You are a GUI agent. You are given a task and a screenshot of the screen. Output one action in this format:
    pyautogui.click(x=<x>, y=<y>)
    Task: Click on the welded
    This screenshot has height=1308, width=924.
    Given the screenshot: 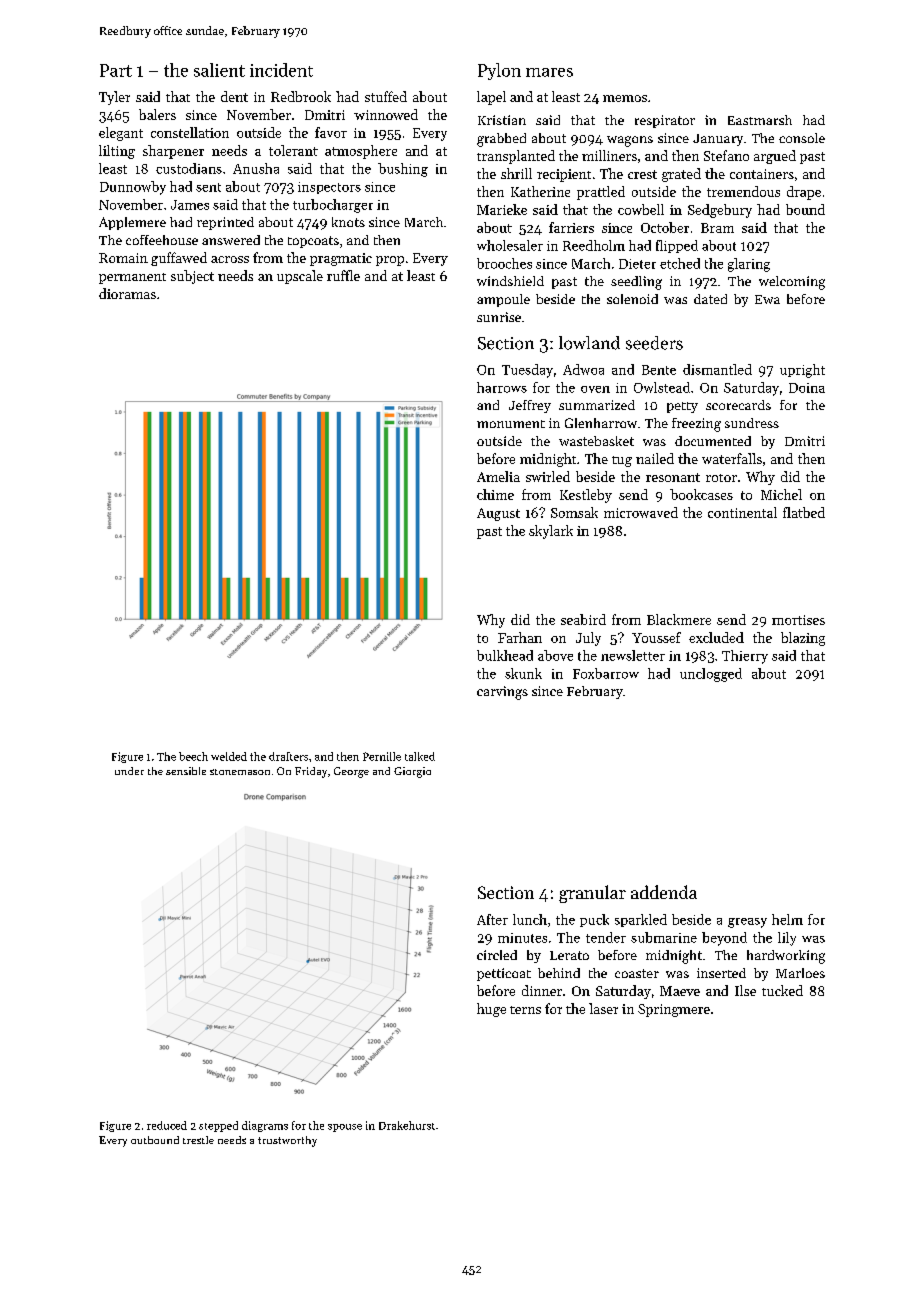 What is the action you would take?
    pyautogui.click(x=229, y=756)
